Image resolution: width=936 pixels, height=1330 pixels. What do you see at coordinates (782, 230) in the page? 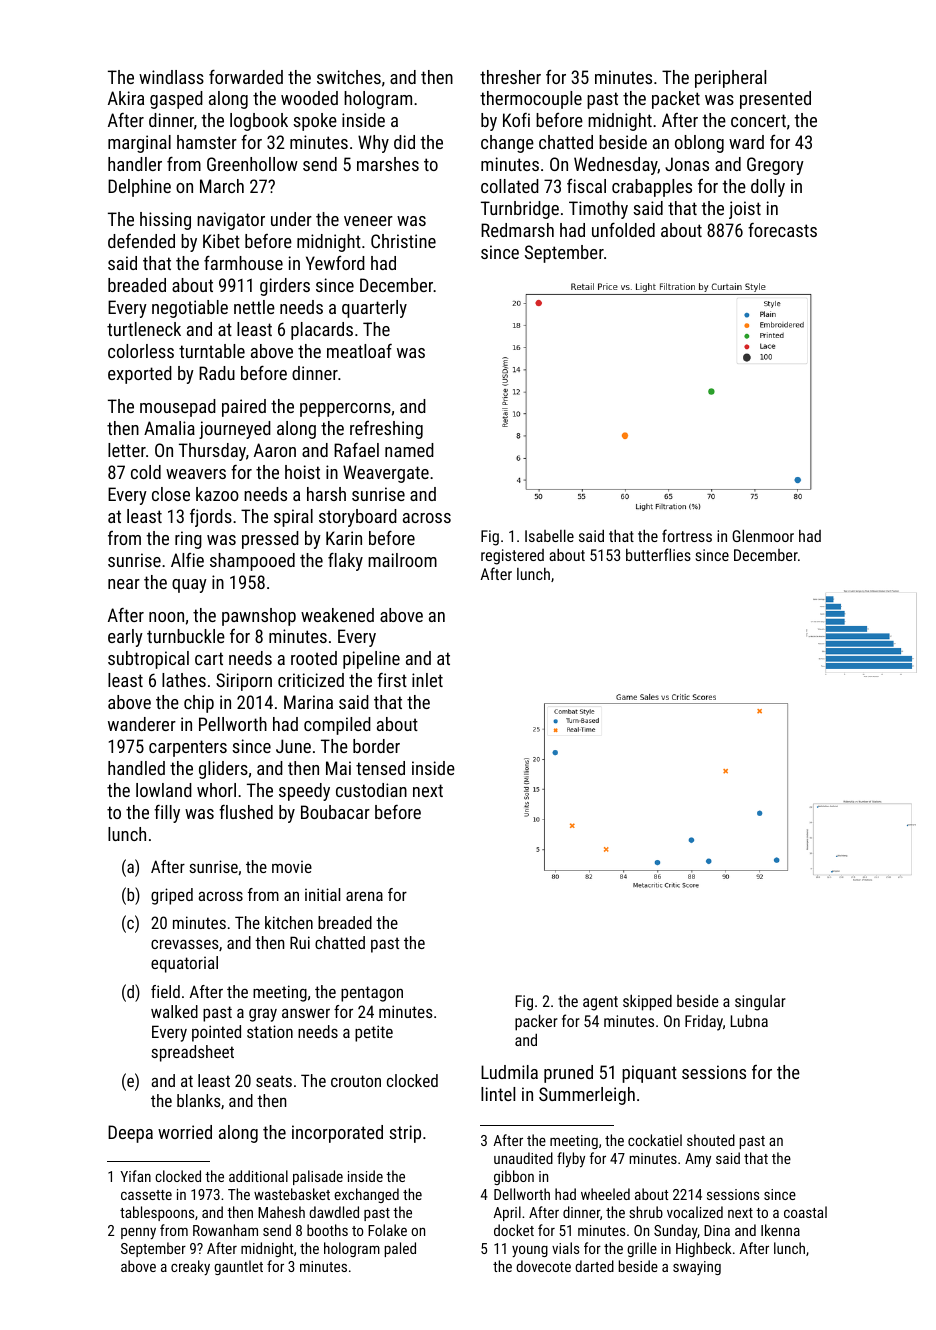
I see `forecasts` at bounding box center [782, 230].
